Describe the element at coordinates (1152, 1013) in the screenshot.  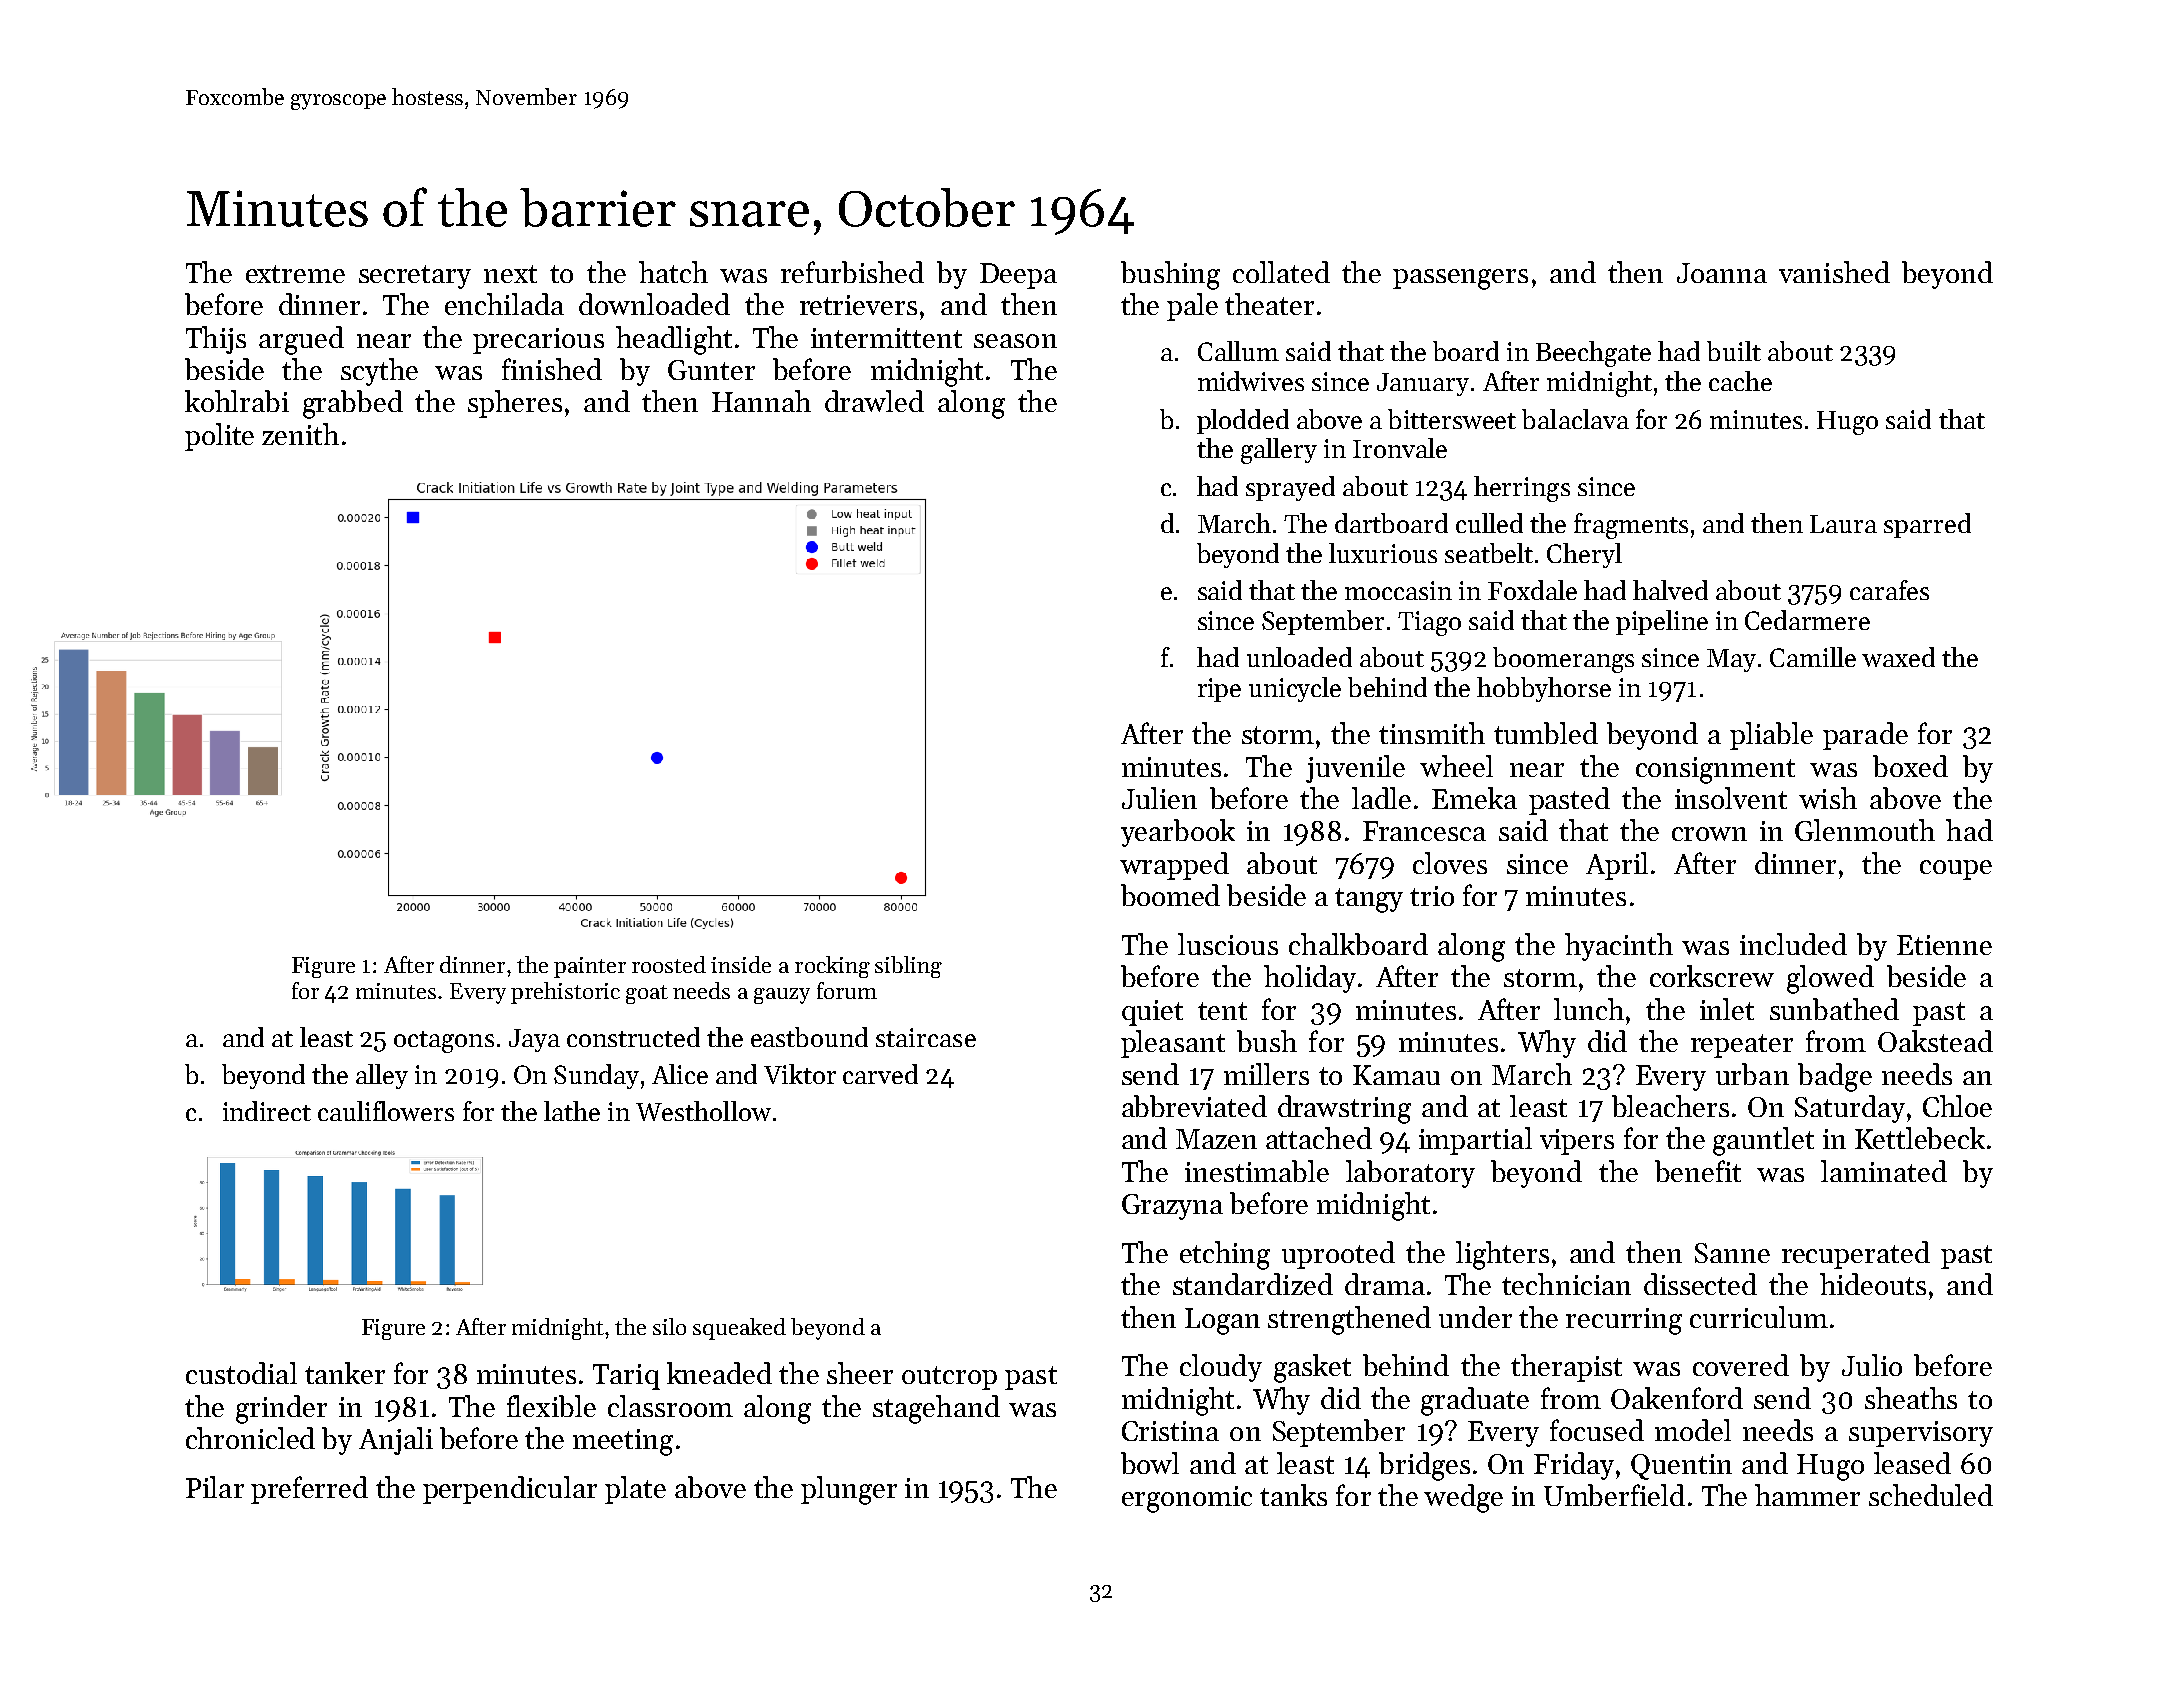
I see `quiet` at that location.
